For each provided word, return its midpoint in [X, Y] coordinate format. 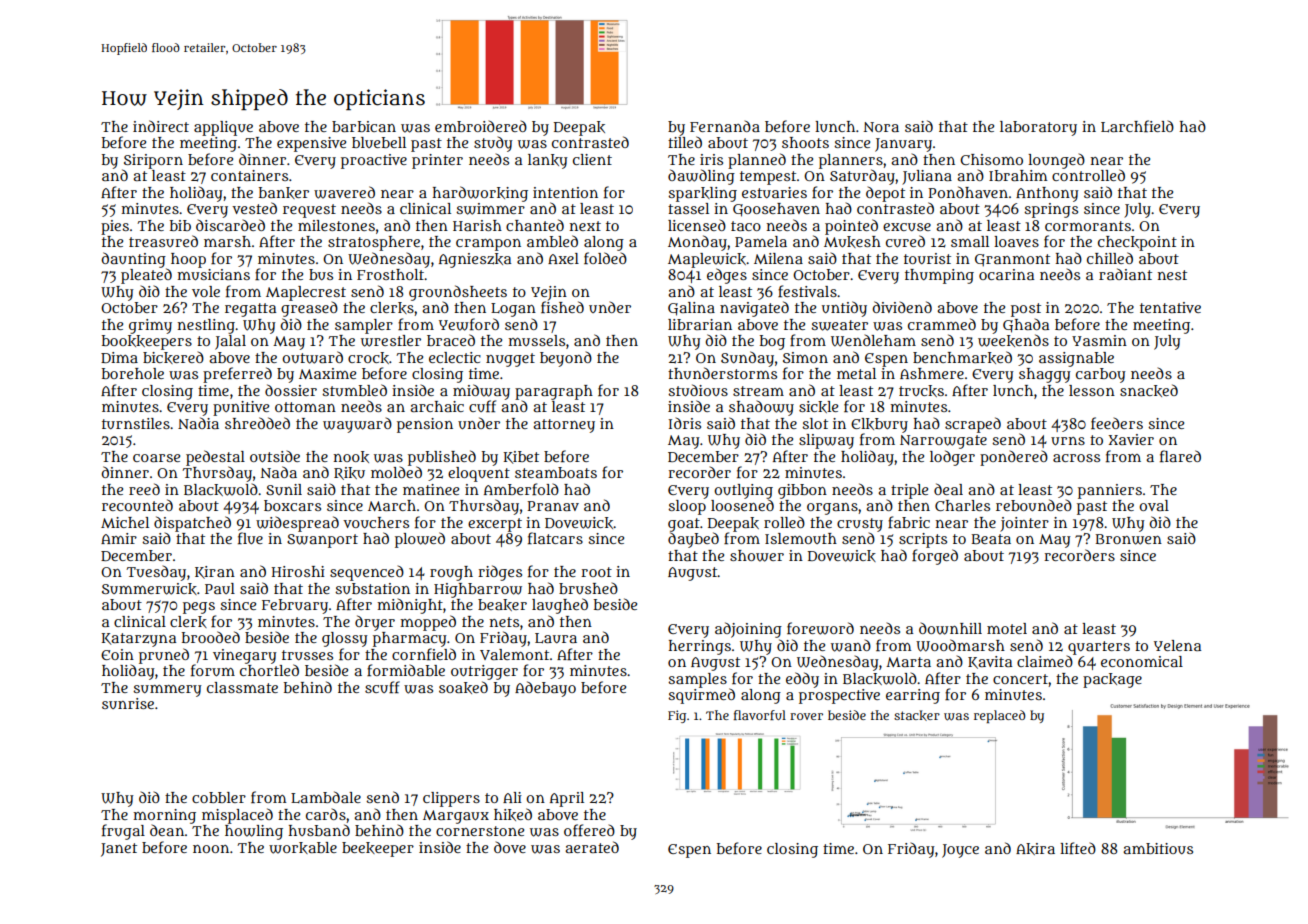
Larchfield [1137, 126]
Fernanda [725, 126]
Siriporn [153, 161]
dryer [375, 623]
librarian [700, 324]
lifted [1078, 848]
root [596, 572]
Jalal [230, 342]
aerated [592, 847]
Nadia [198, 423]
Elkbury [879, 425]
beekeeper [378, 849]
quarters [1099, 648]
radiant [1125, 274]
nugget [510, 360]
